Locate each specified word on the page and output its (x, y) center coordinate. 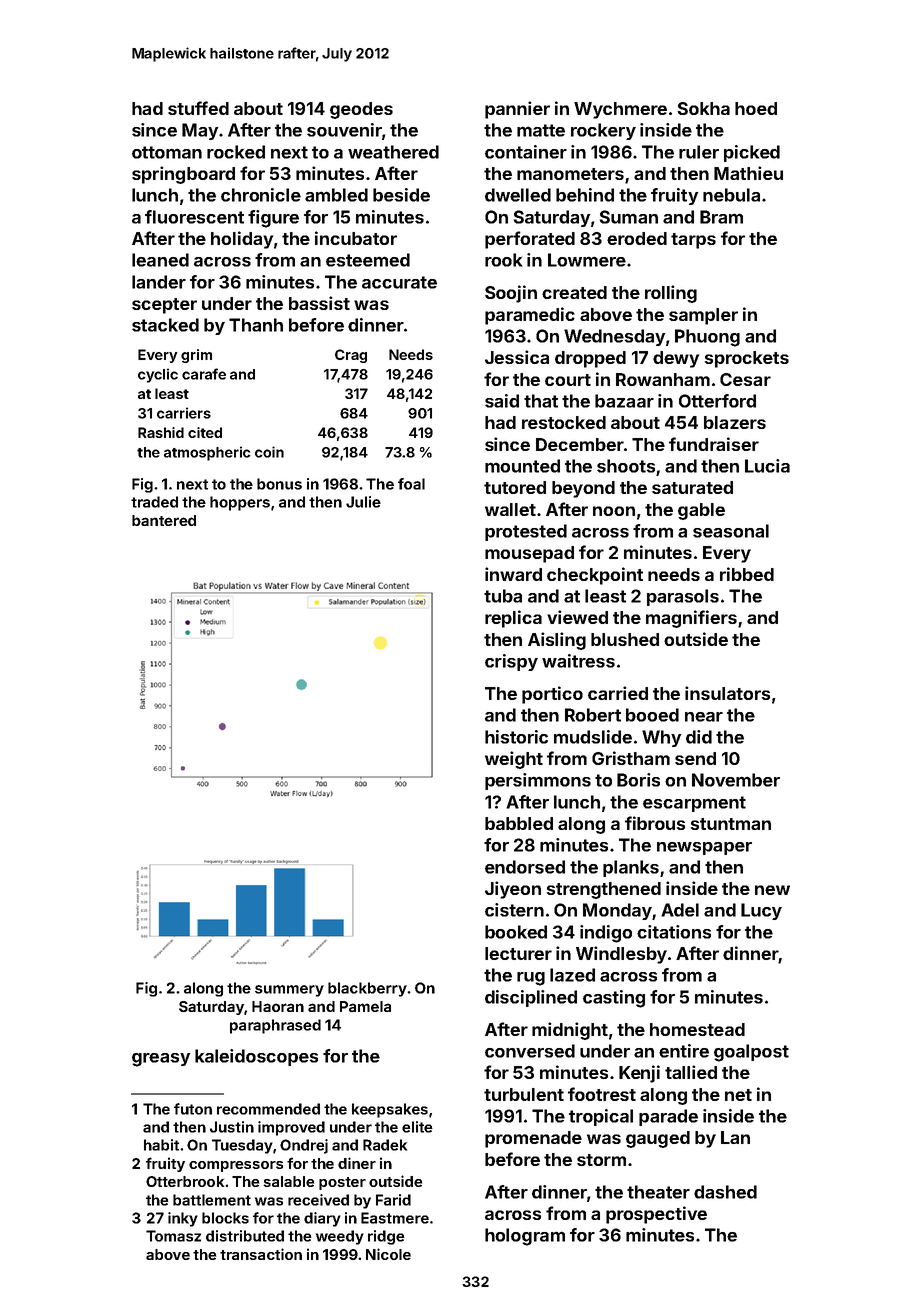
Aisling (557, 641)
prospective (656, 1215)
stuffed (198, 108)
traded (154, 502)
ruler (699, 152)
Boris (638, 780)
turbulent (524, 1094)
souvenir (344, 130)
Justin (232, 1127)
